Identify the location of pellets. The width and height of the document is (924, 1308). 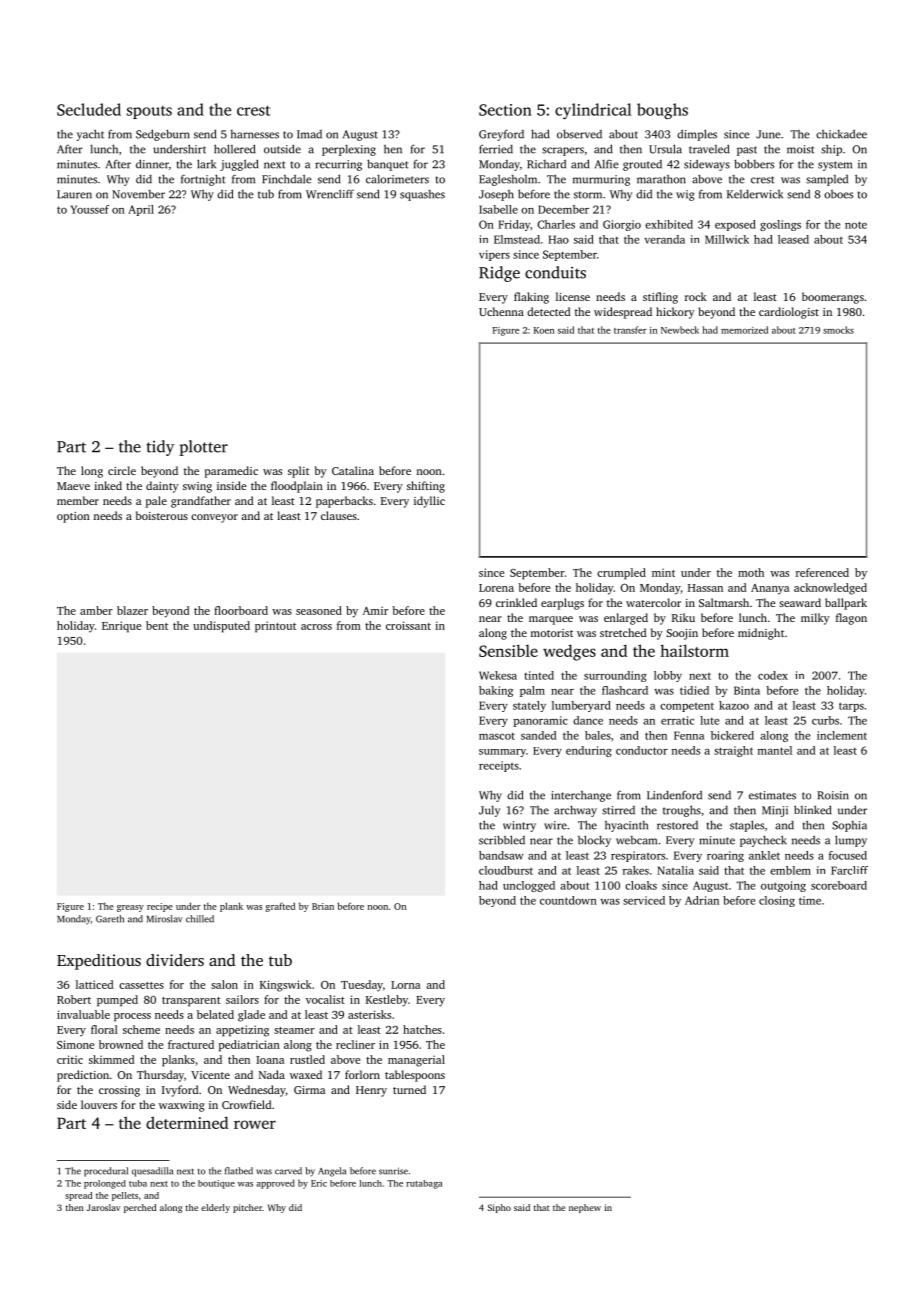
(125, 1196).
